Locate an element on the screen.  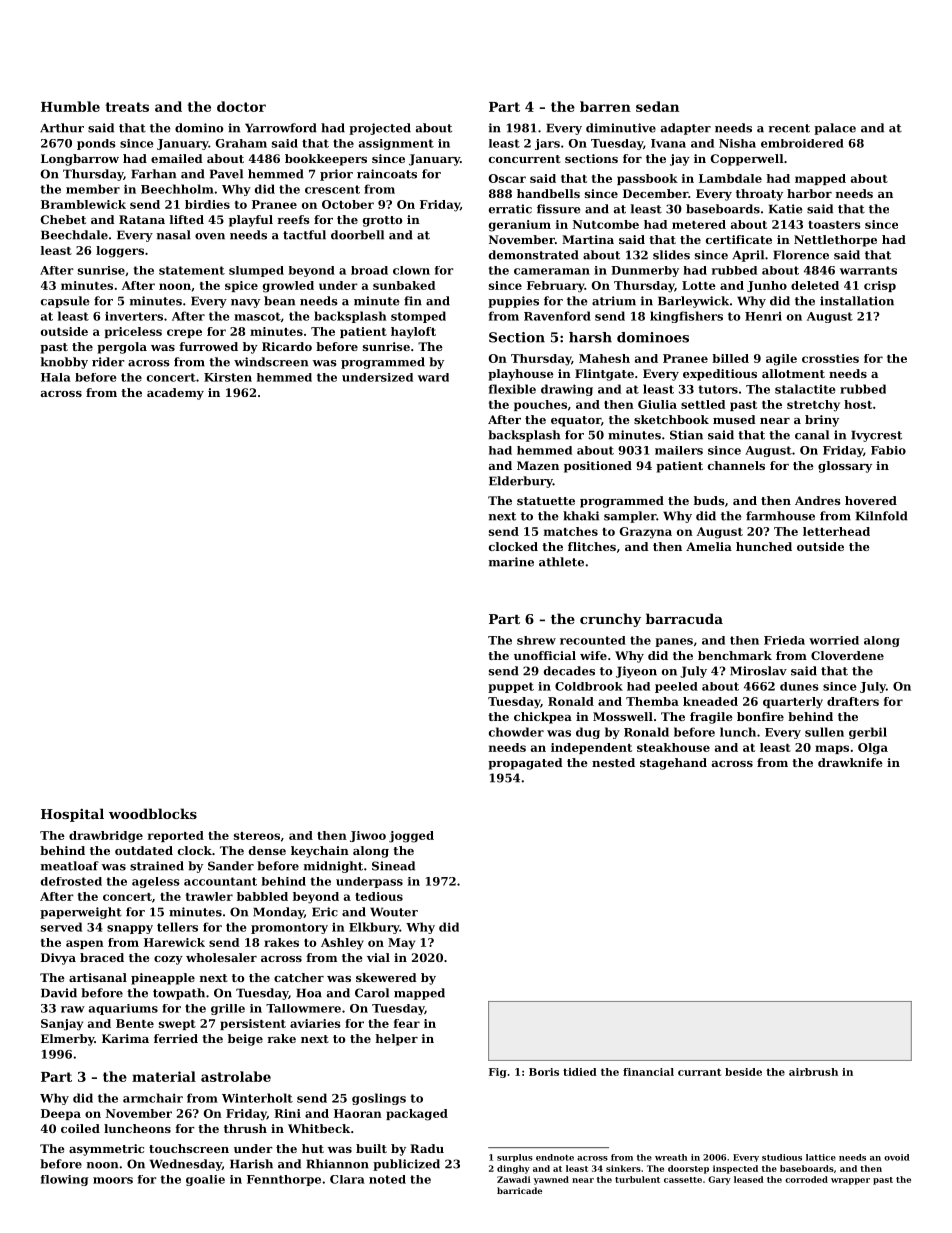
airbrush is located at coordinates (813, 1072).
